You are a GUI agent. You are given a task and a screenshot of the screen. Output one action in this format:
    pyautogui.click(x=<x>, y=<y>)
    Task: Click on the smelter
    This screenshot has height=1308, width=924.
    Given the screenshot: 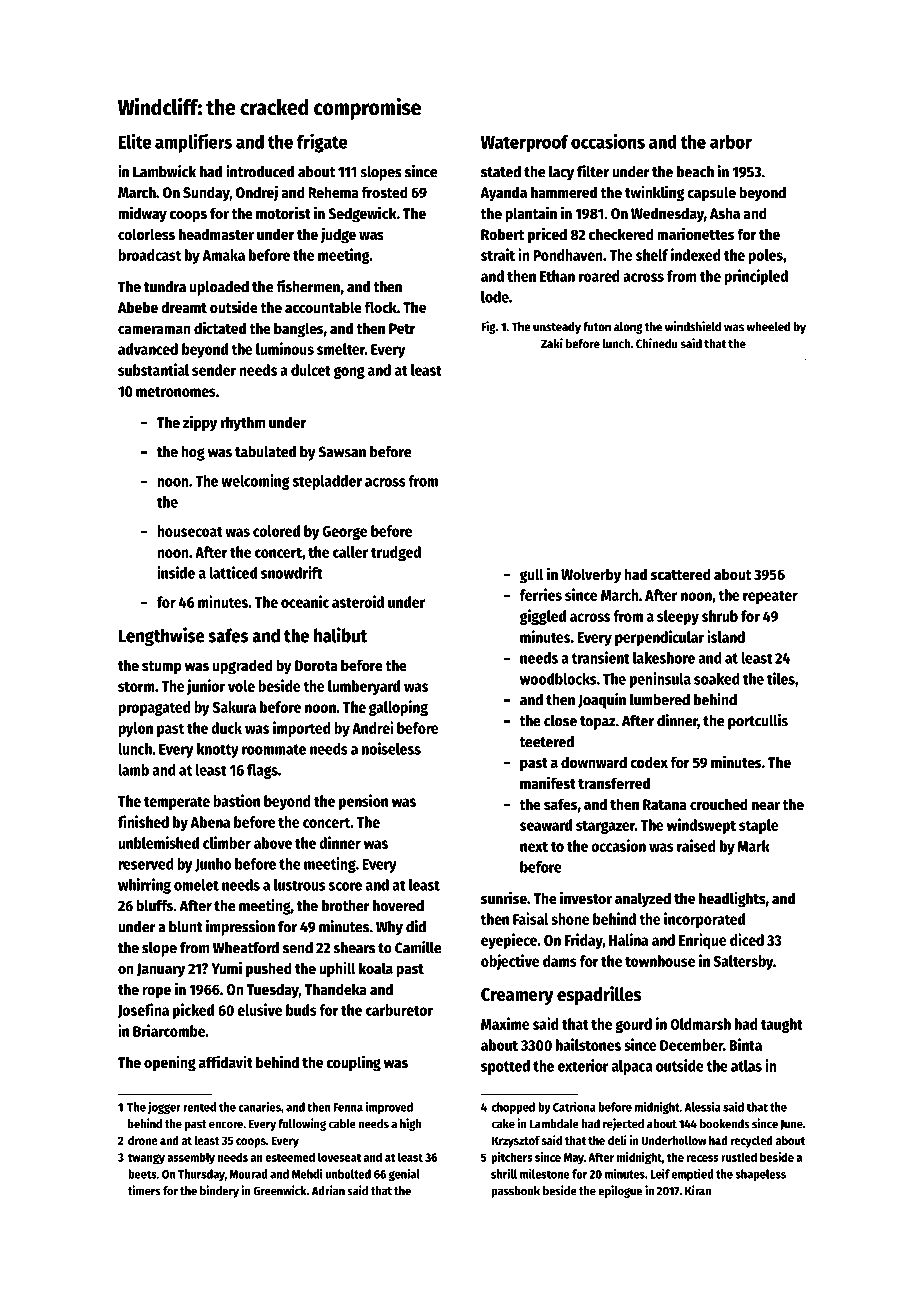 What is the action you would take?
    pyautogui.click(x=341, y=349)
